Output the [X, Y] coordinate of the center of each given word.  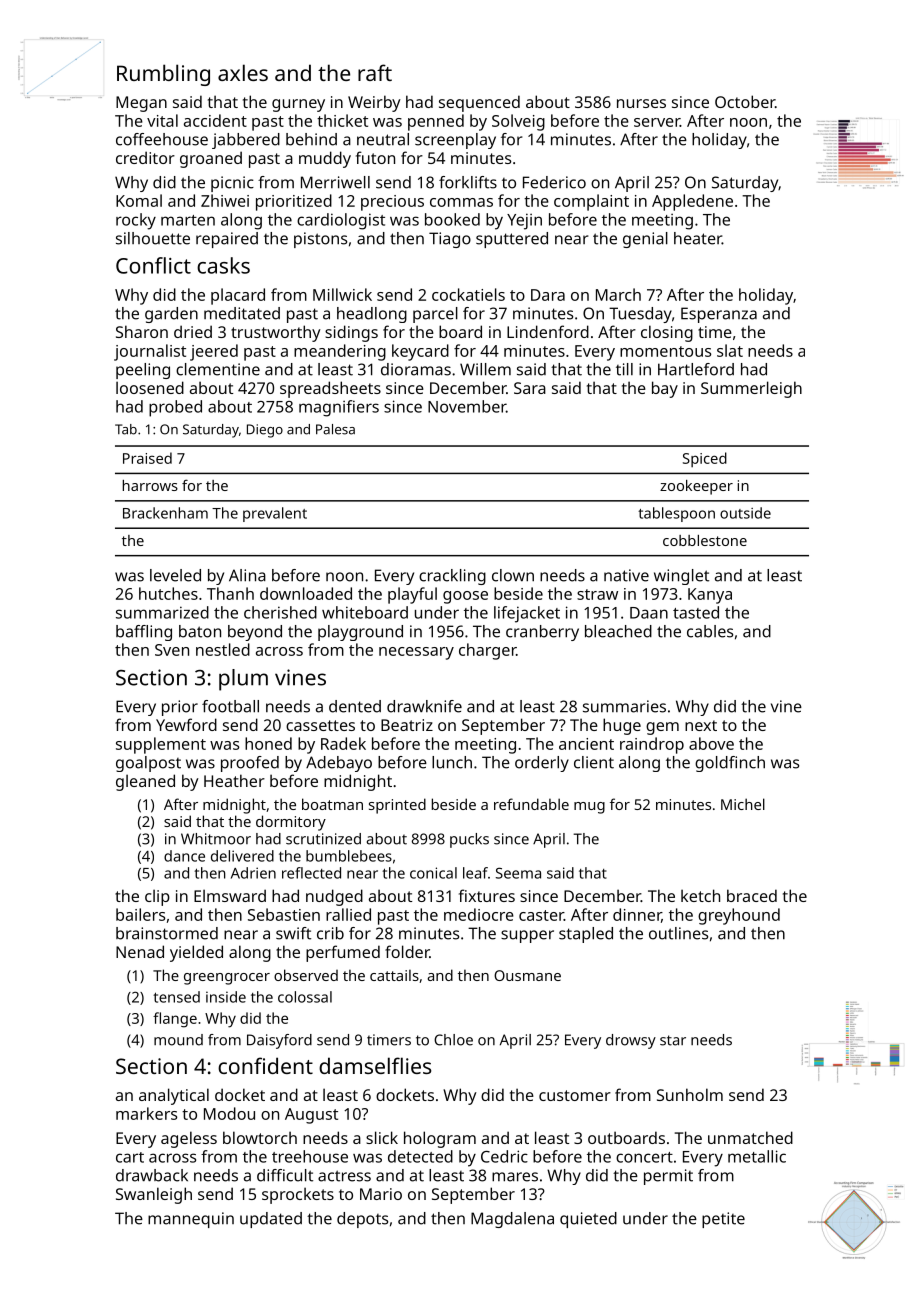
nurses [641, 103]
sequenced [479, 103]
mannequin [191, 1220]
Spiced [705, 459]
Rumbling [163, 75]
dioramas [416, 369]
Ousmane [527, 975]
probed [175, 408]
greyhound [739, 916]
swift [293, 933]
